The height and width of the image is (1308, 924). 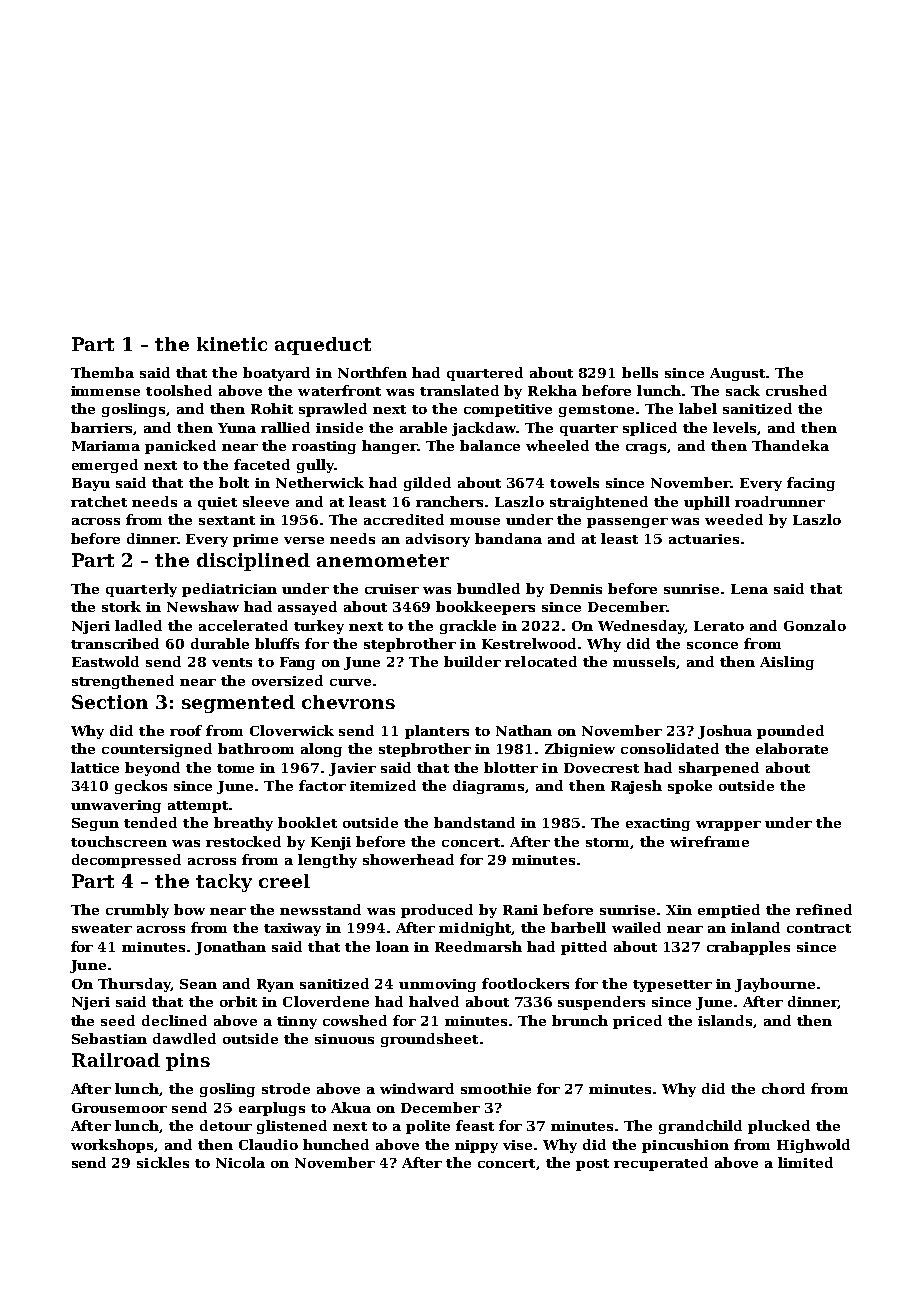 What do you see at coordinates (99, 501) in the image?
I see `ratchet` at bounding box center [99, 501].
